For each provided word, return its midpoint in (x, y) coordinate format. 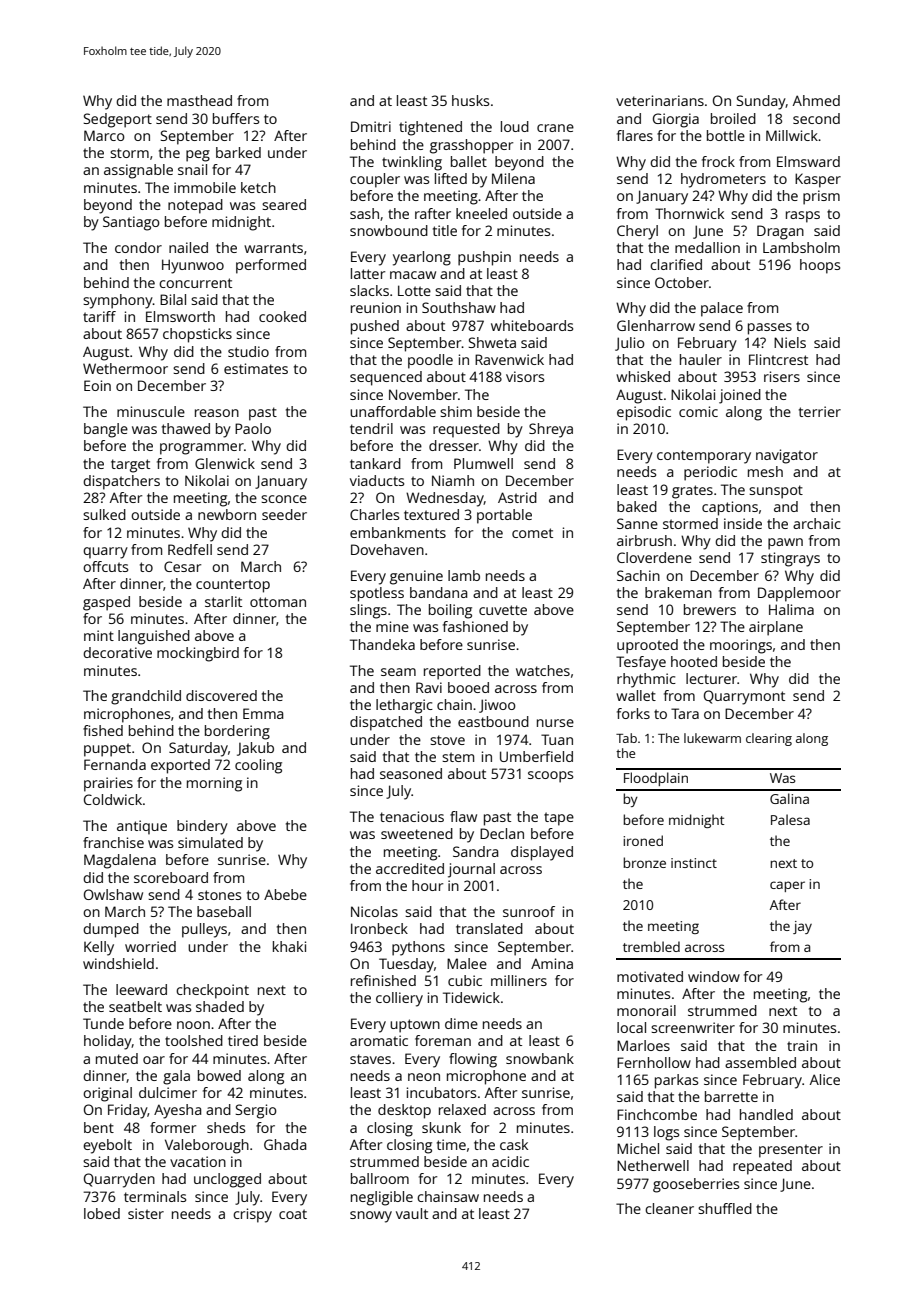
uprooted (647, 646)
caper (787, 886)
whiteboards (532, 325)
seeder (284, 514)
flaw (463, 816)
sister (146, 1213)
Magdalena (120, 861)
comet (532, 533)
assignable (138, 171)
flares (635, 135)
